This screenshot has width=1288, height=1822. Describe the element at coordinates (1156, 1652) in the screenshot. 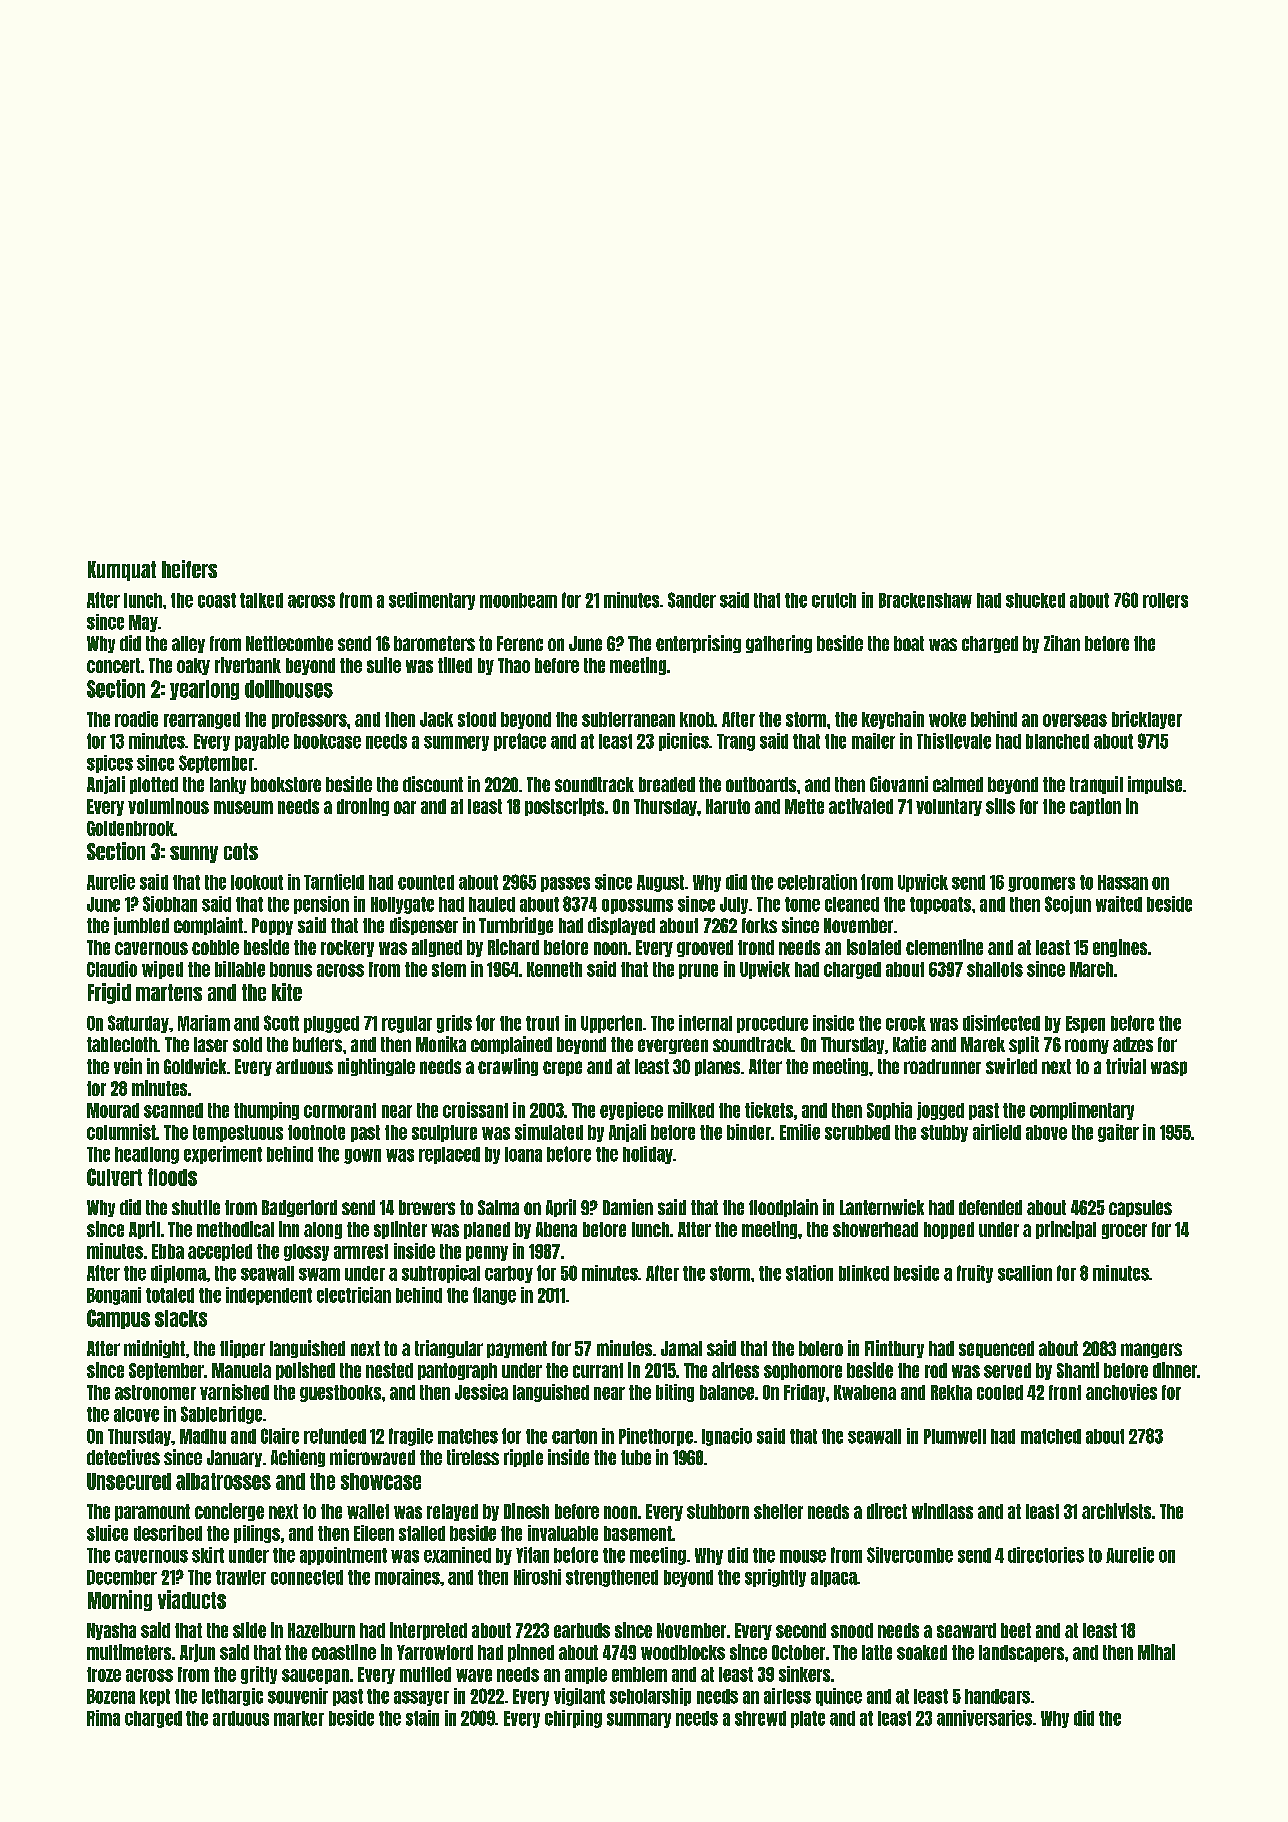

I see `Mihai` at that location.
